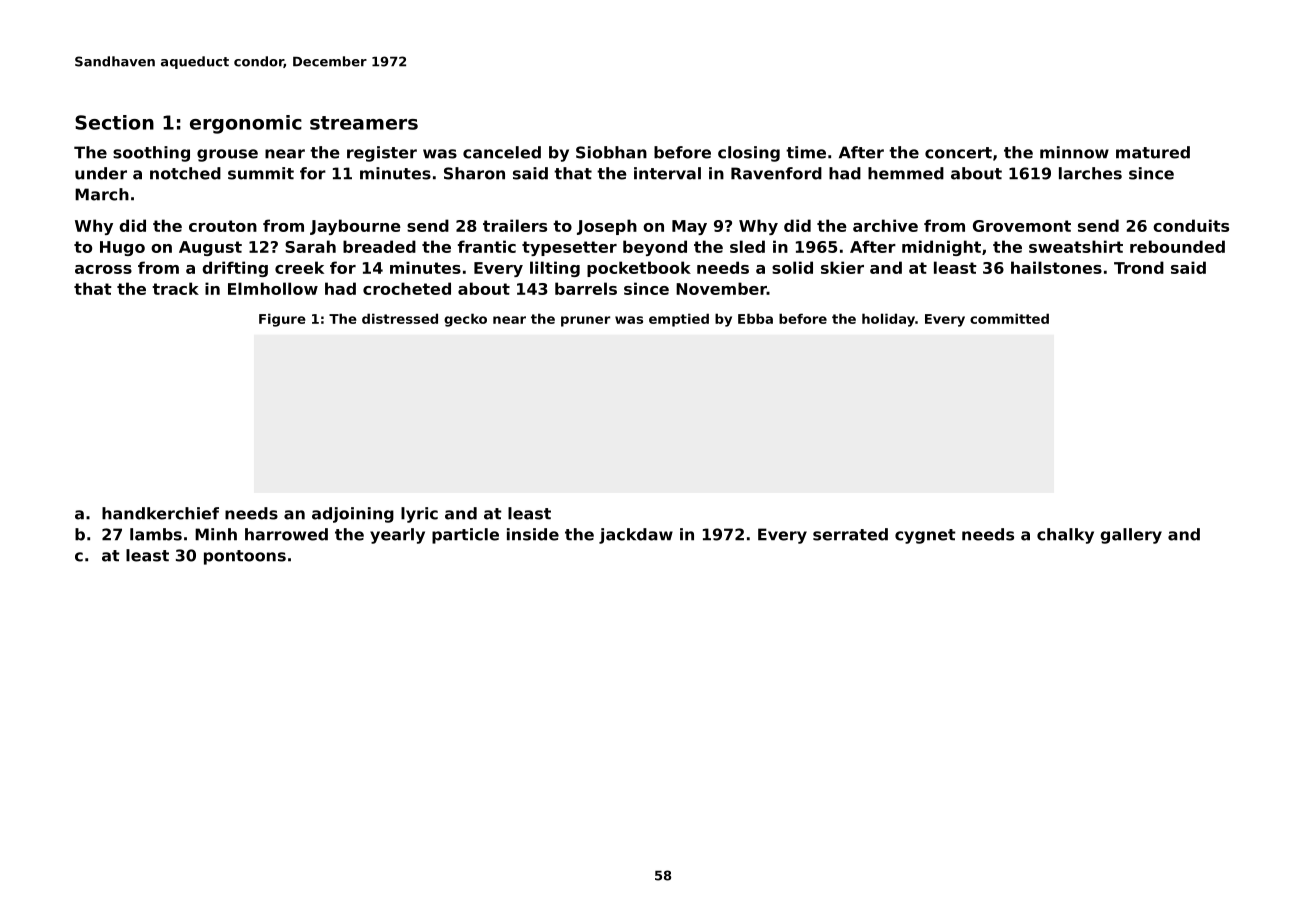 The image size is (1308, 924). What do you see at coordinates (353, 515) in the screenshot?
I see `adjoining` at bounding box center [353, 515].
